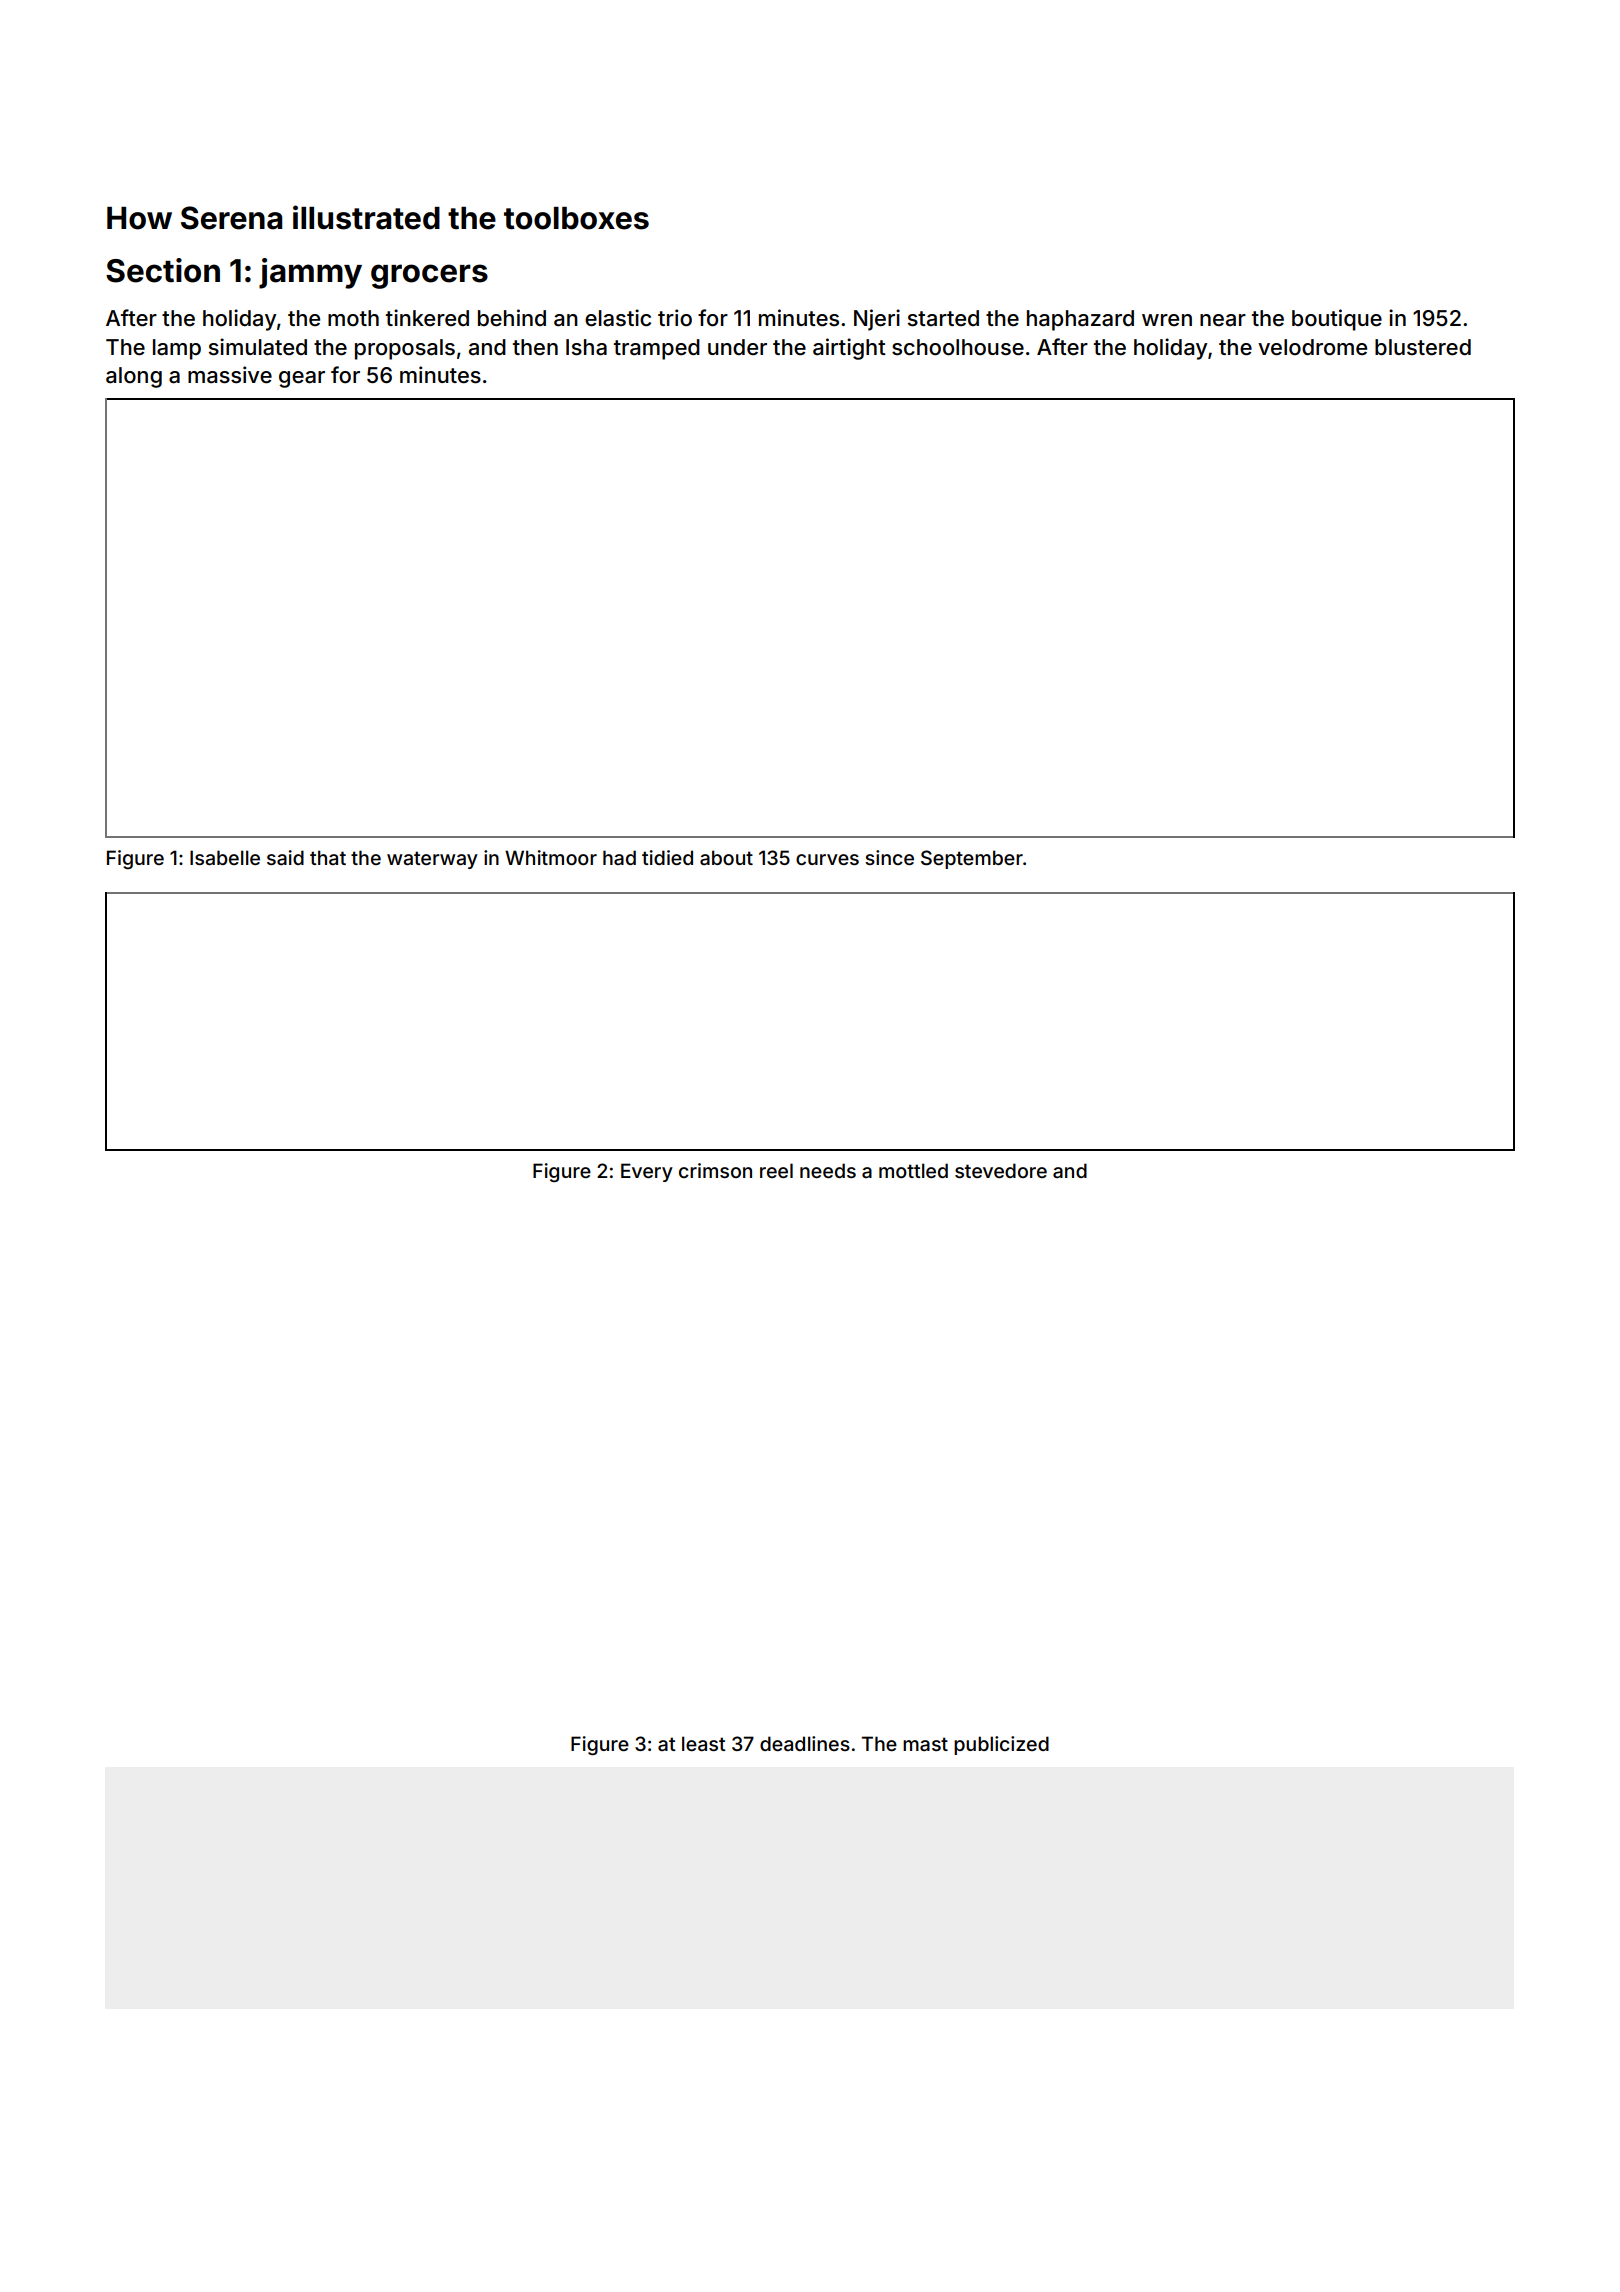 Image resolution: width=1620 pixels, height=2292 pixels. Describe the element at coordinates (1423, 347) in the screenshot. I see `blustered` at that location.
